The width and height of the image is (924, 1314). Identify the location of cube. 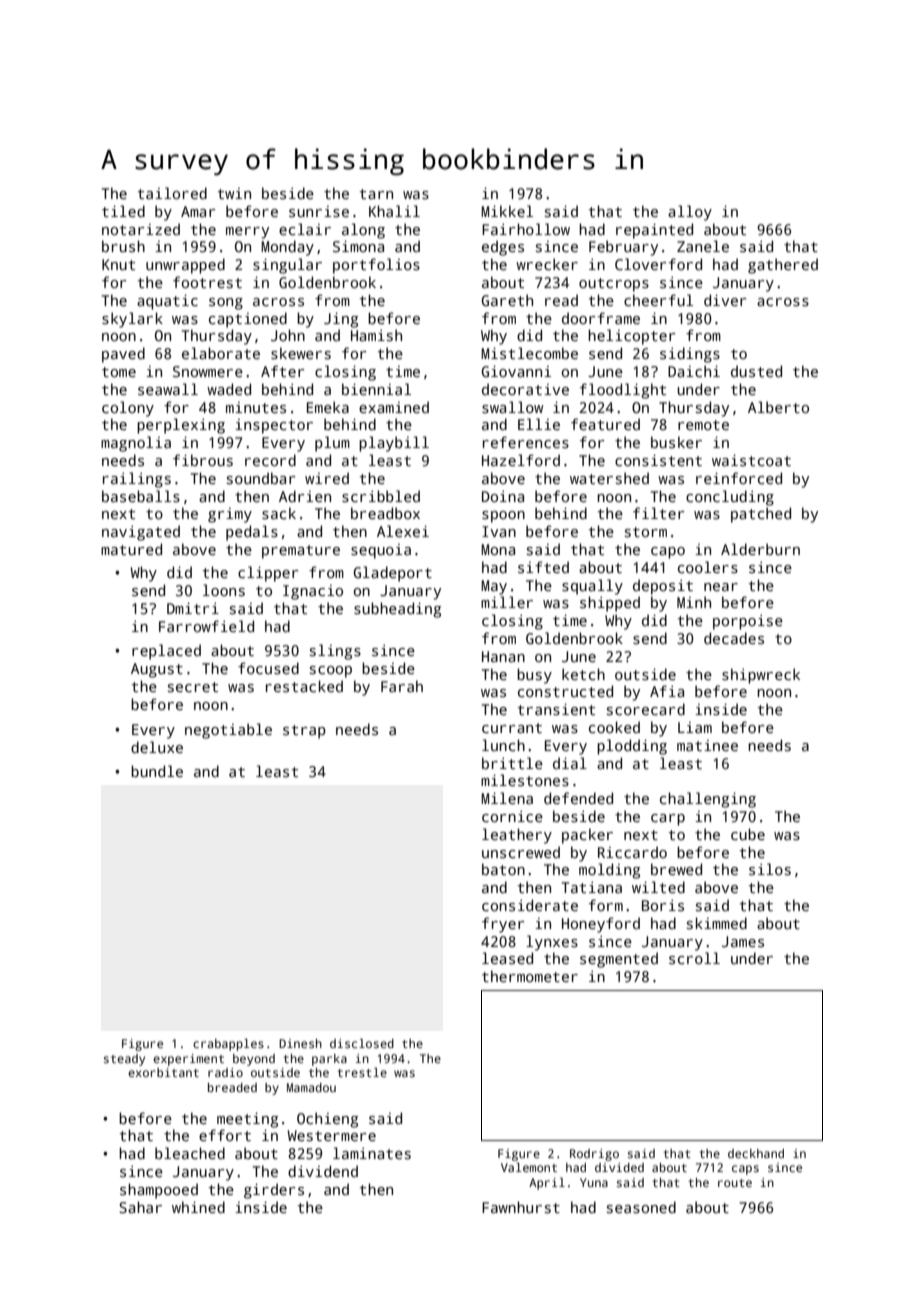
(748, 834).
